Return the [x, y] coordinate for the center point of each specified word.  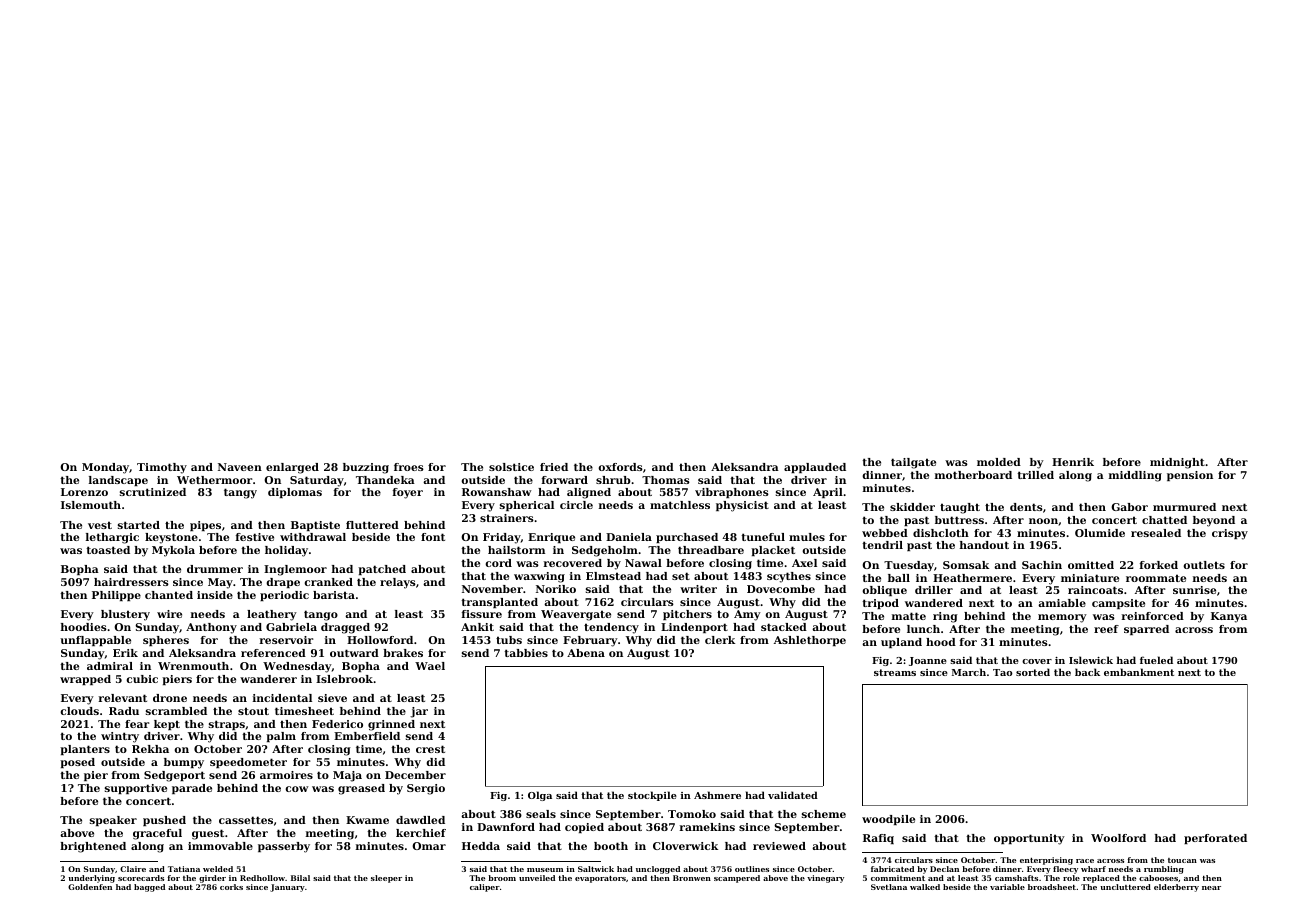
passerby [284, 847]
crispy [1230, 534]
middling [1135, 476]
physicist [742, 506]
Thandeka [385, 480]
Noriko [556, 589]
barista [334, 595]
